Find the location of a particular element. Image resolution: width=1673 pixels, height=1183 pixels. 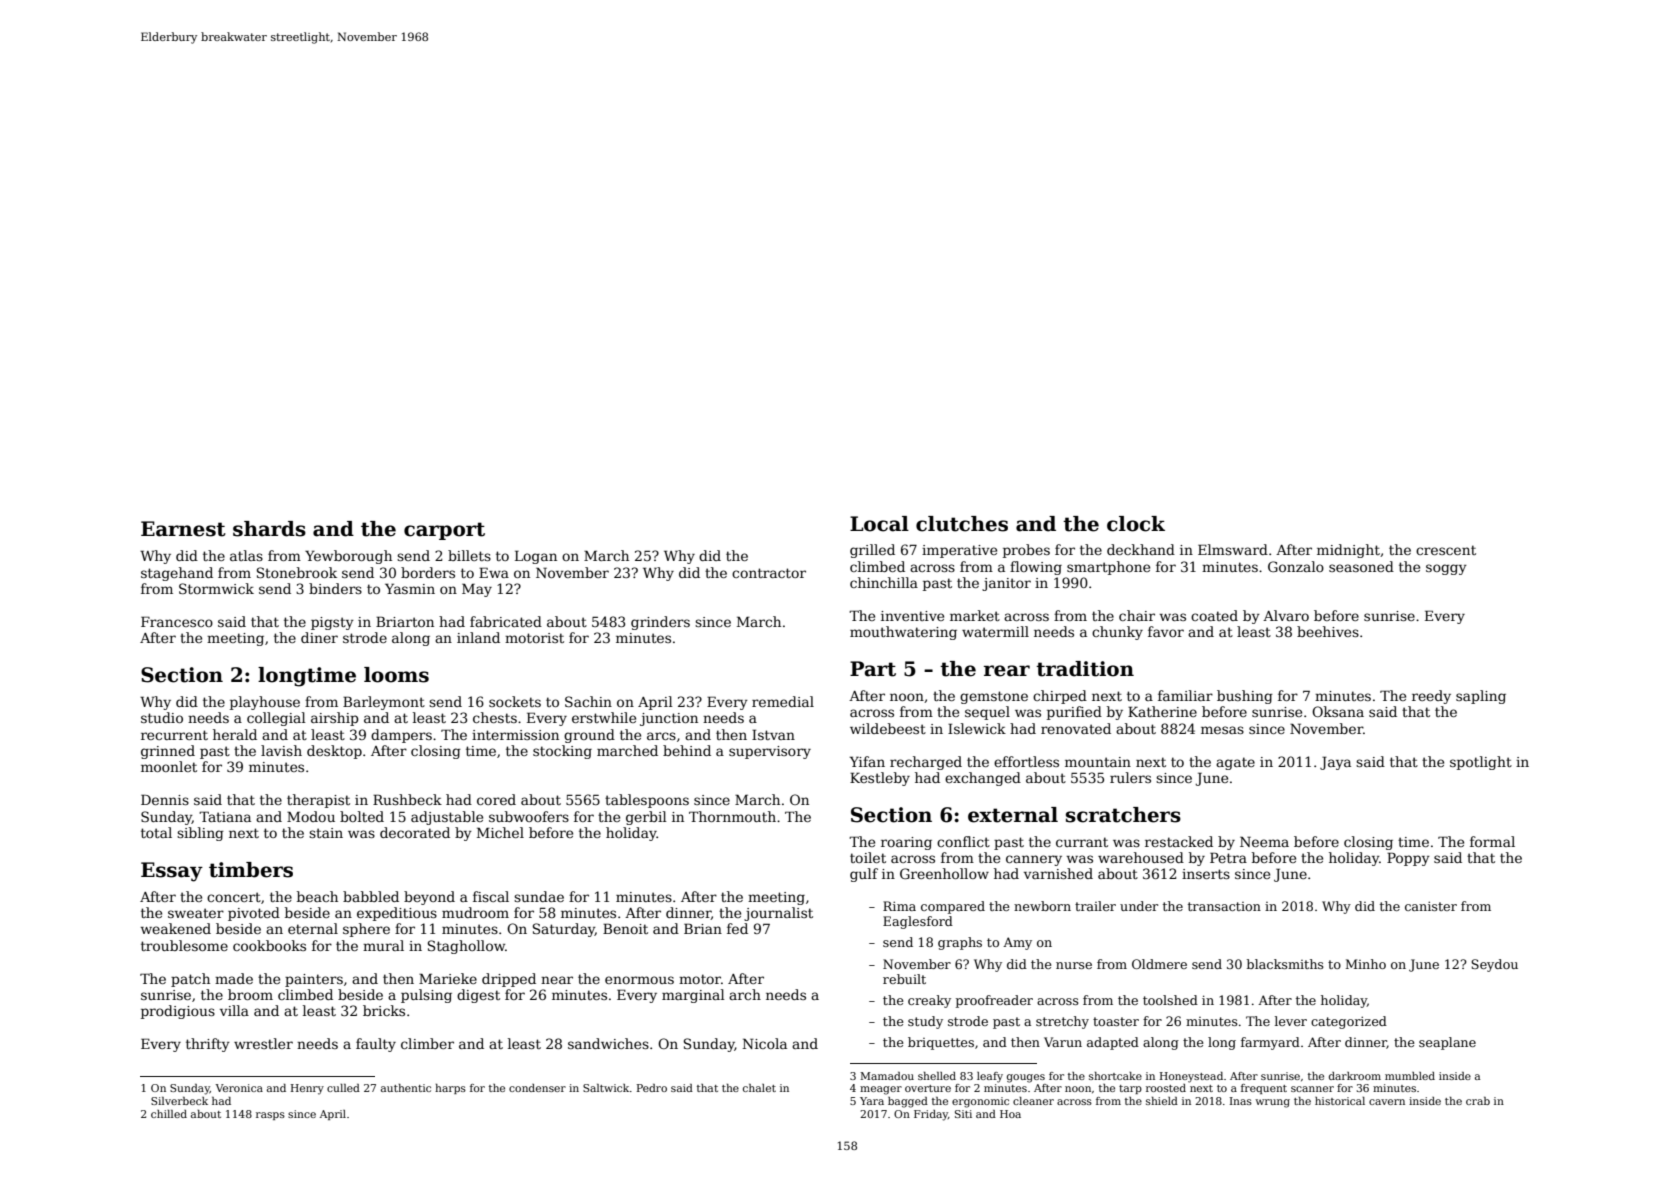

formal is located at coordinates (1492, 841).
